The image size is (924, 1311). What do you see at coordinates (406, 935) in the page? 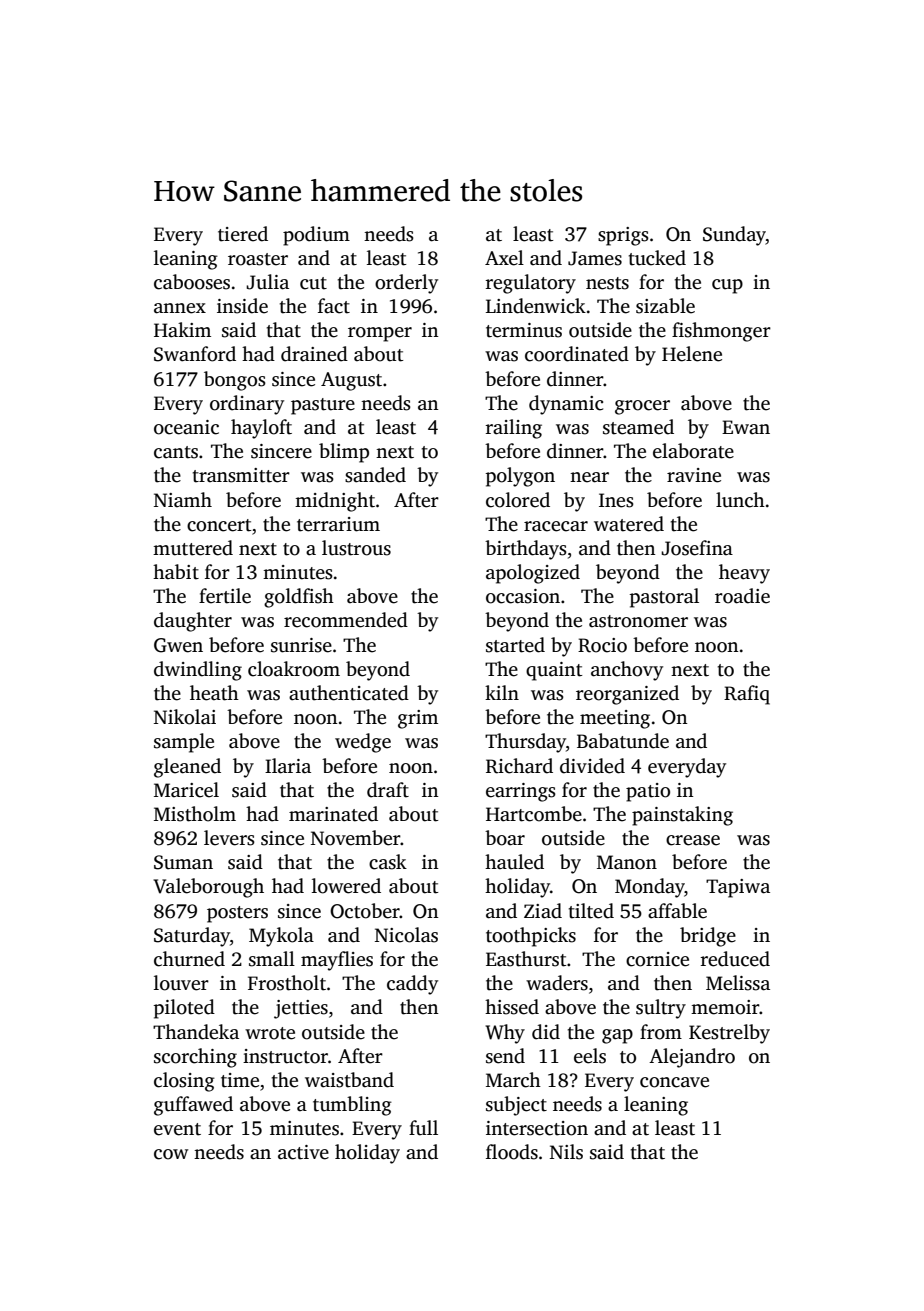
I see `Nicolas` at bounding box center [406, 935].
